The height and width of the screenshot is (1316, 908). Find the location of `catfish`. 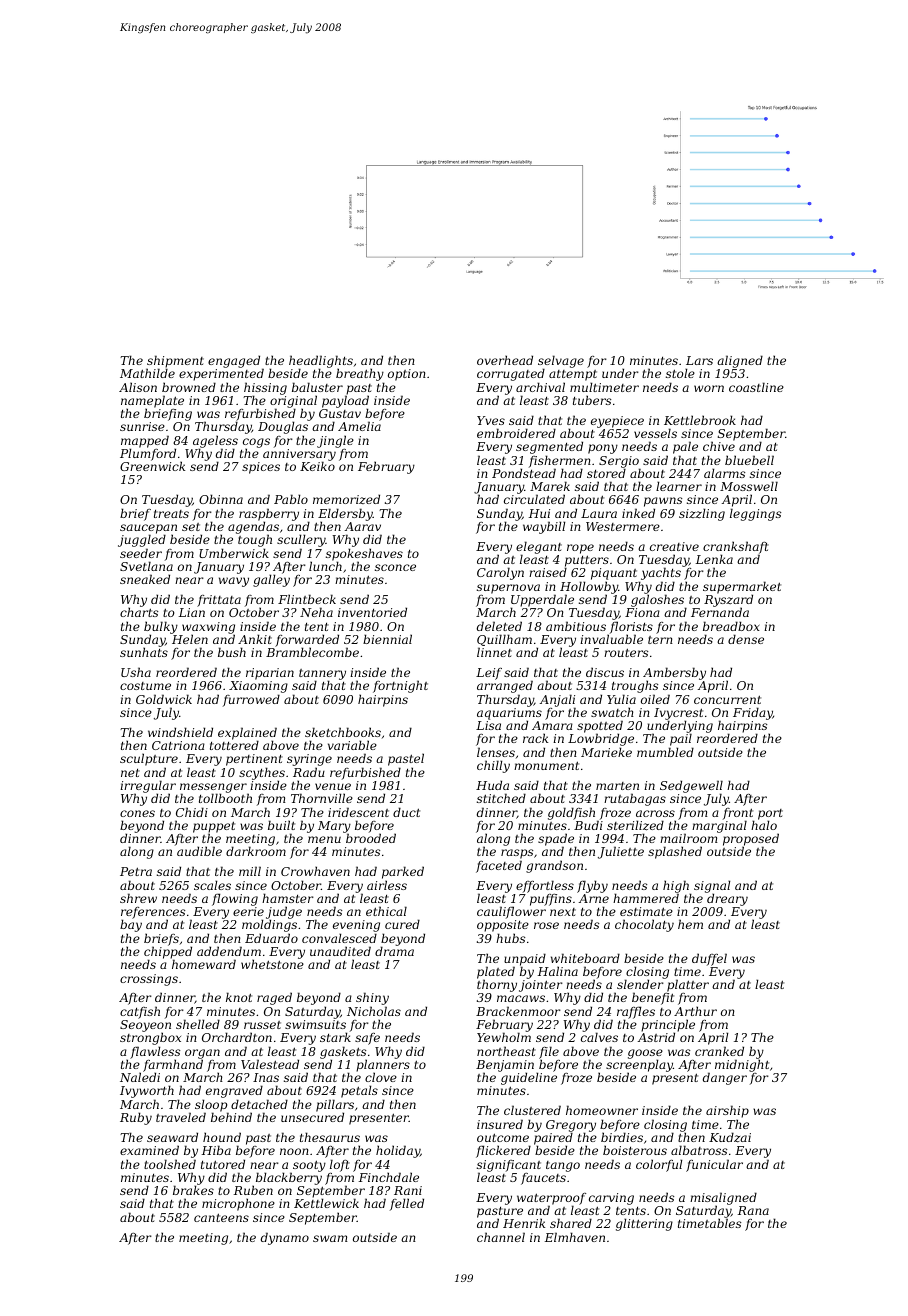

catfish is located at coordinates (140, 1012).
